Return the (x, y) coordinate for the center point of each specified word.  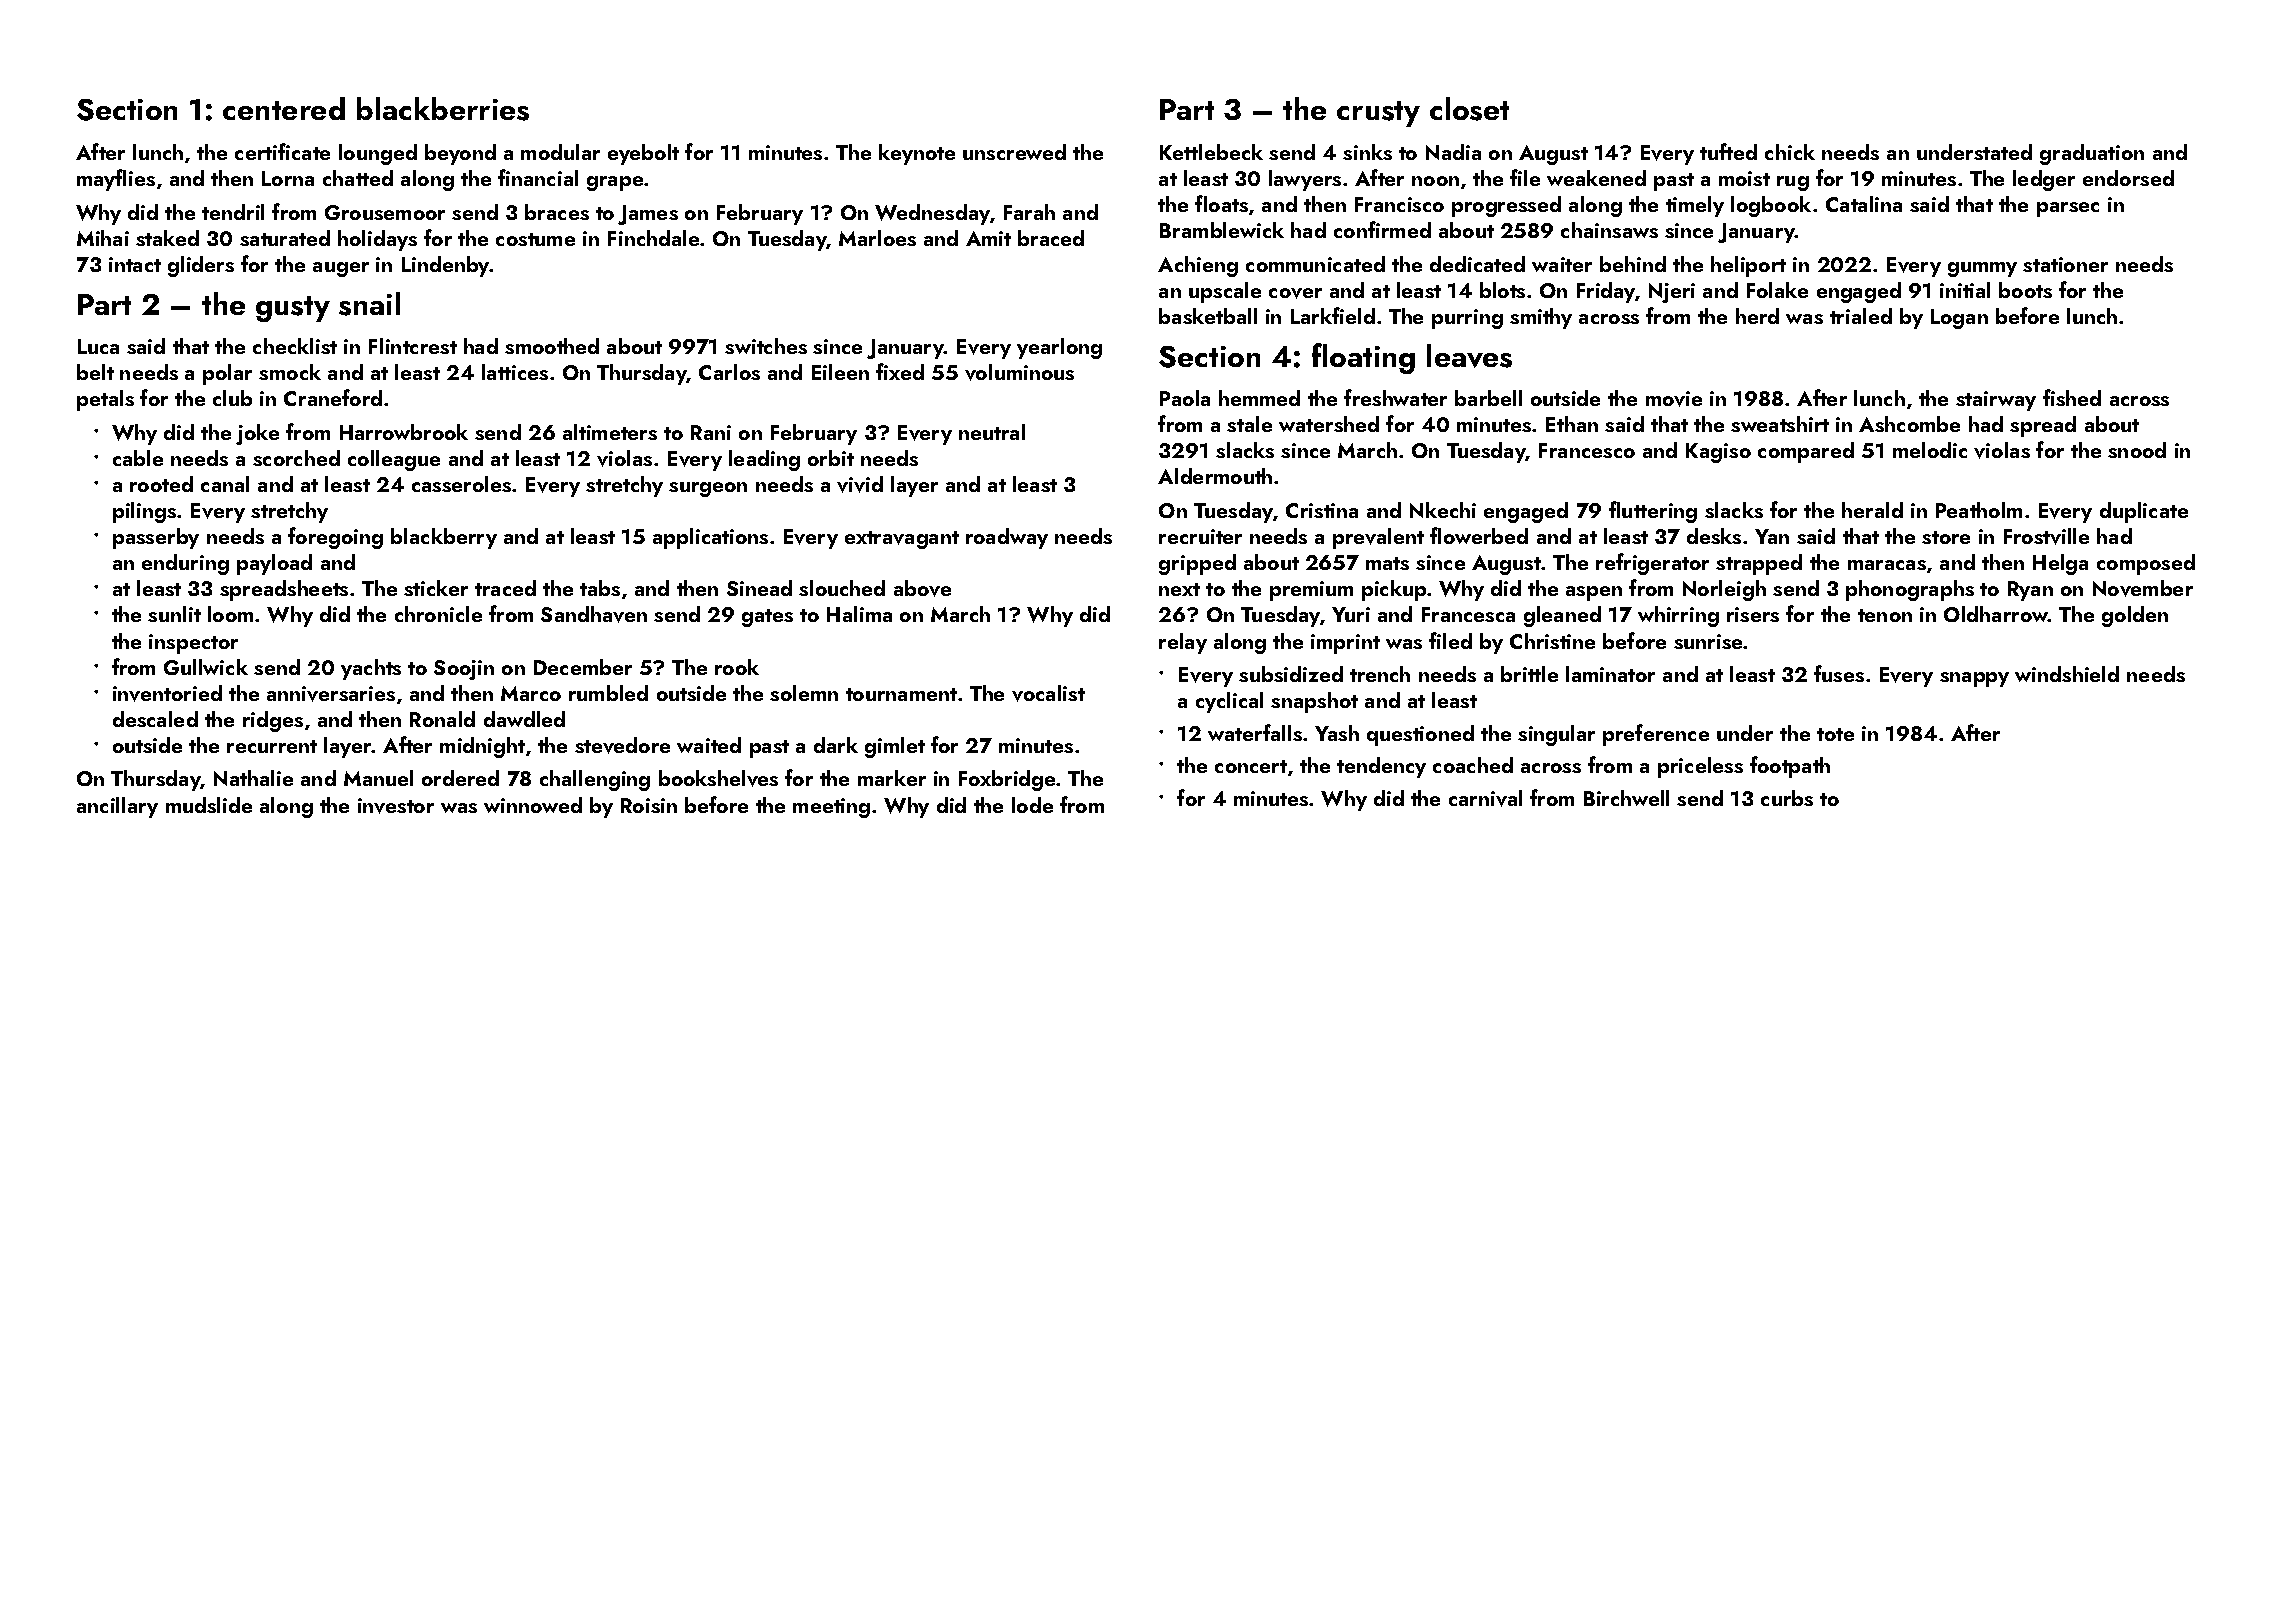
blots (1502, 290)
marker (892, 778)
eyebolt (643, 154)
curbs (1787, 798)
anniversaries (331, 694)
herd (1757, 316)
